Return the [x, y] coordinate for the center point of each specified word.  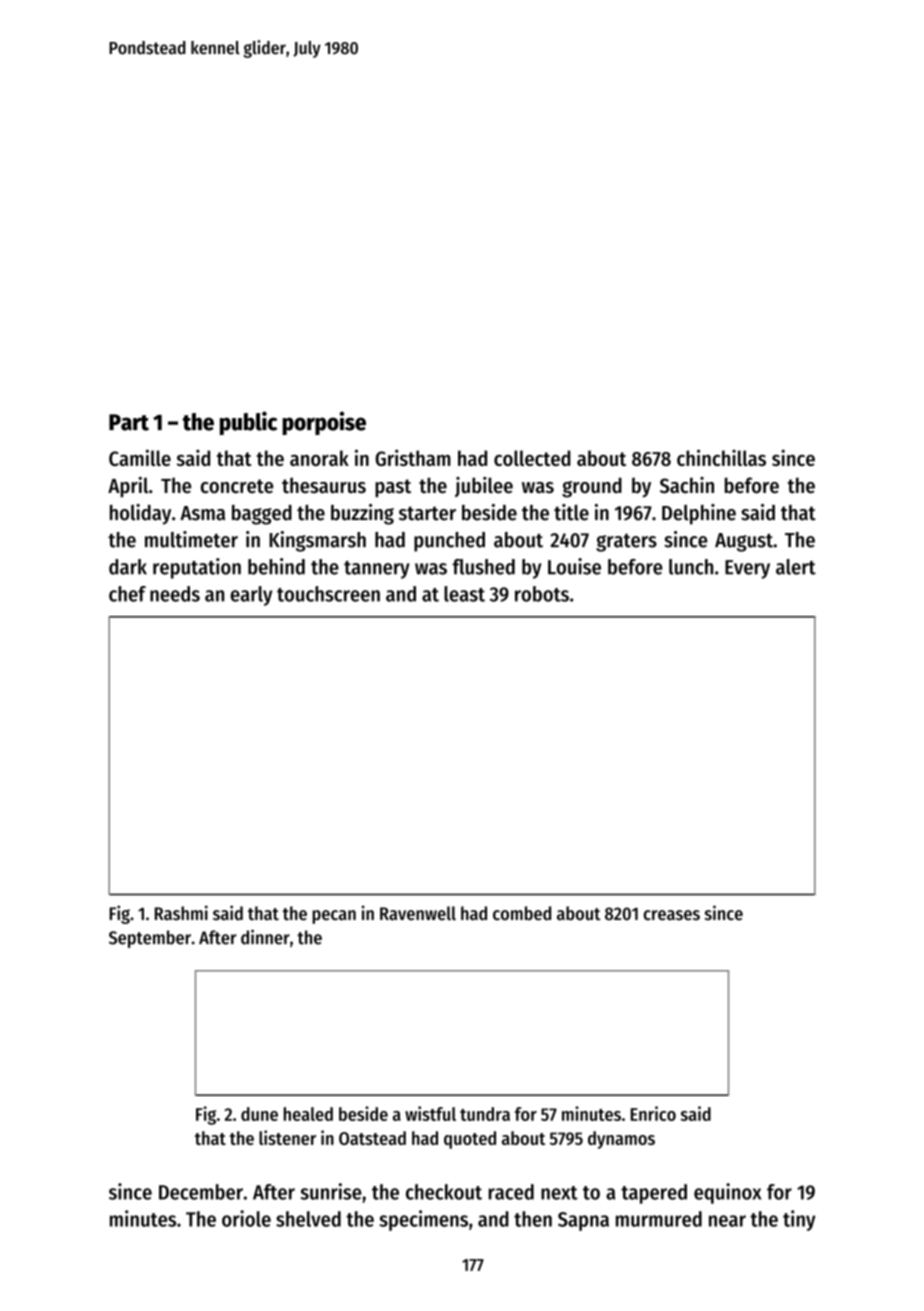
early [251, 596]
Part [129, 422]
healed [308, 1114]
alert [796, 567]
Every [747, 569]
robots [542, 594]
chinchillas [721, 457]
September [150, 939]
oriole [246, 1218]
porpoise [324, 423]
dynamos [621, 1140]
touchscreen [328, 594]
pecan [334, 917]
